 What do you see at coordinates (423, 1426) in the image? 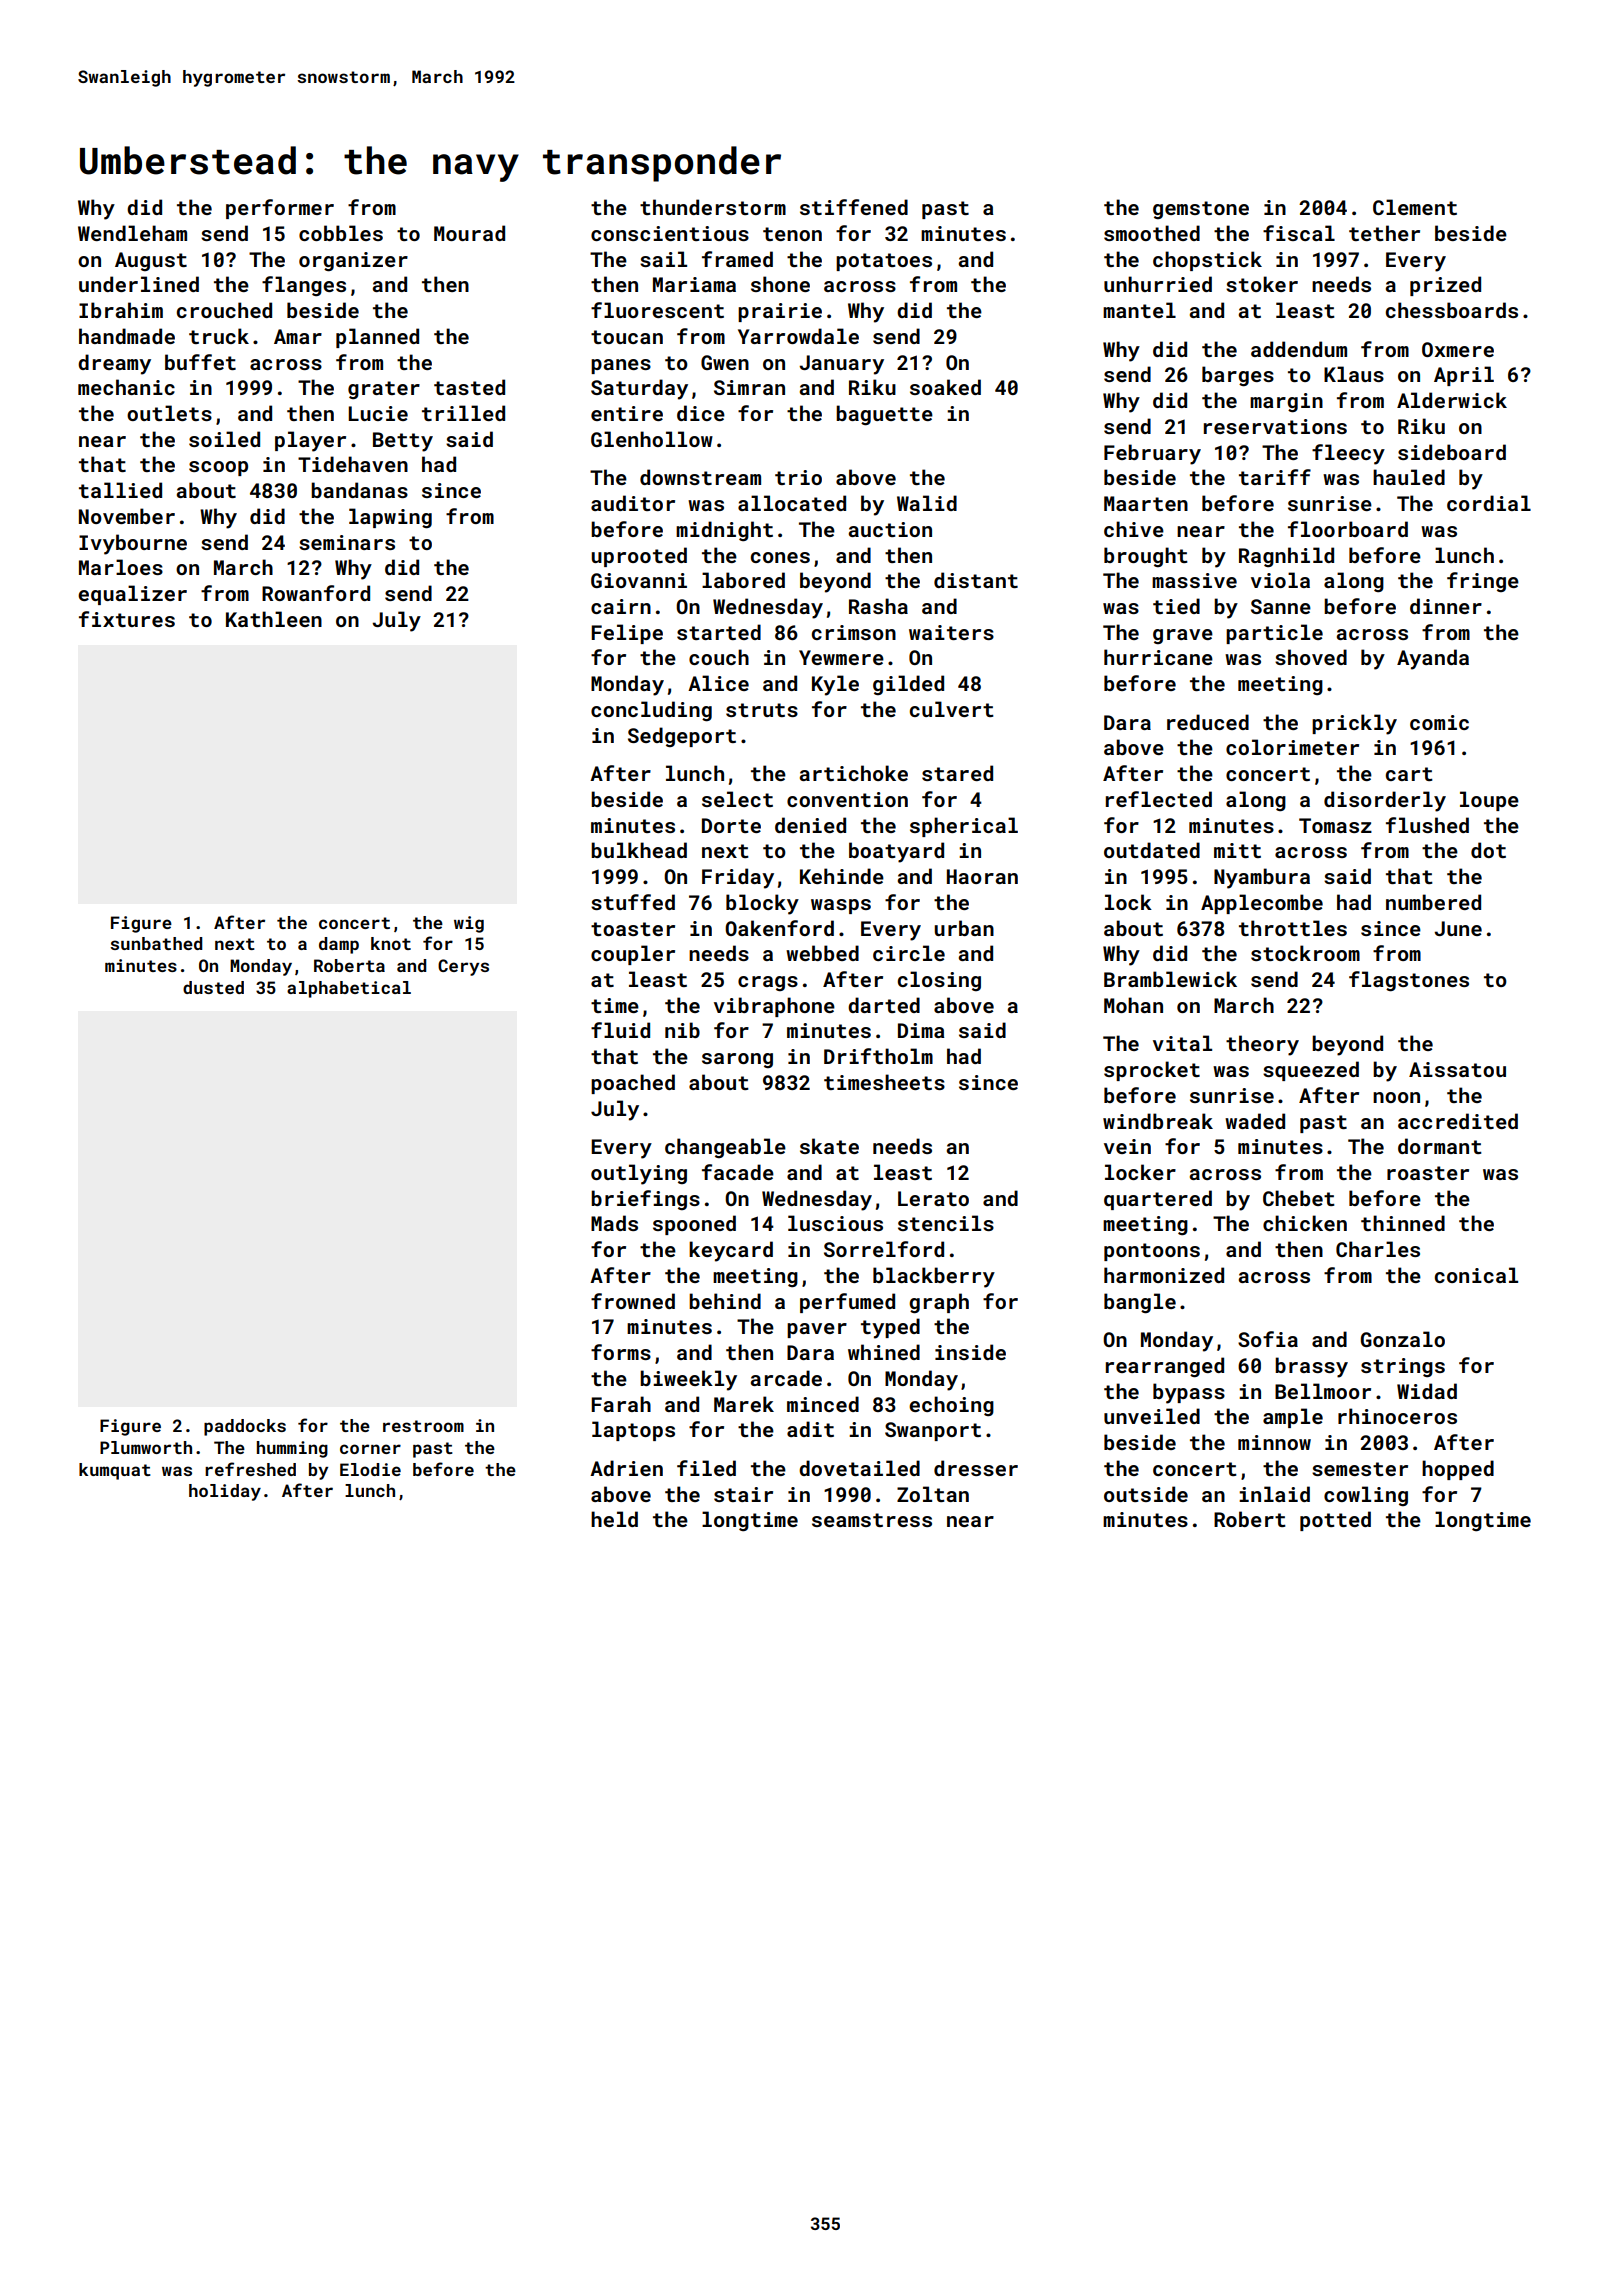
I see `restroom` at bounding box center [423, 1426].
